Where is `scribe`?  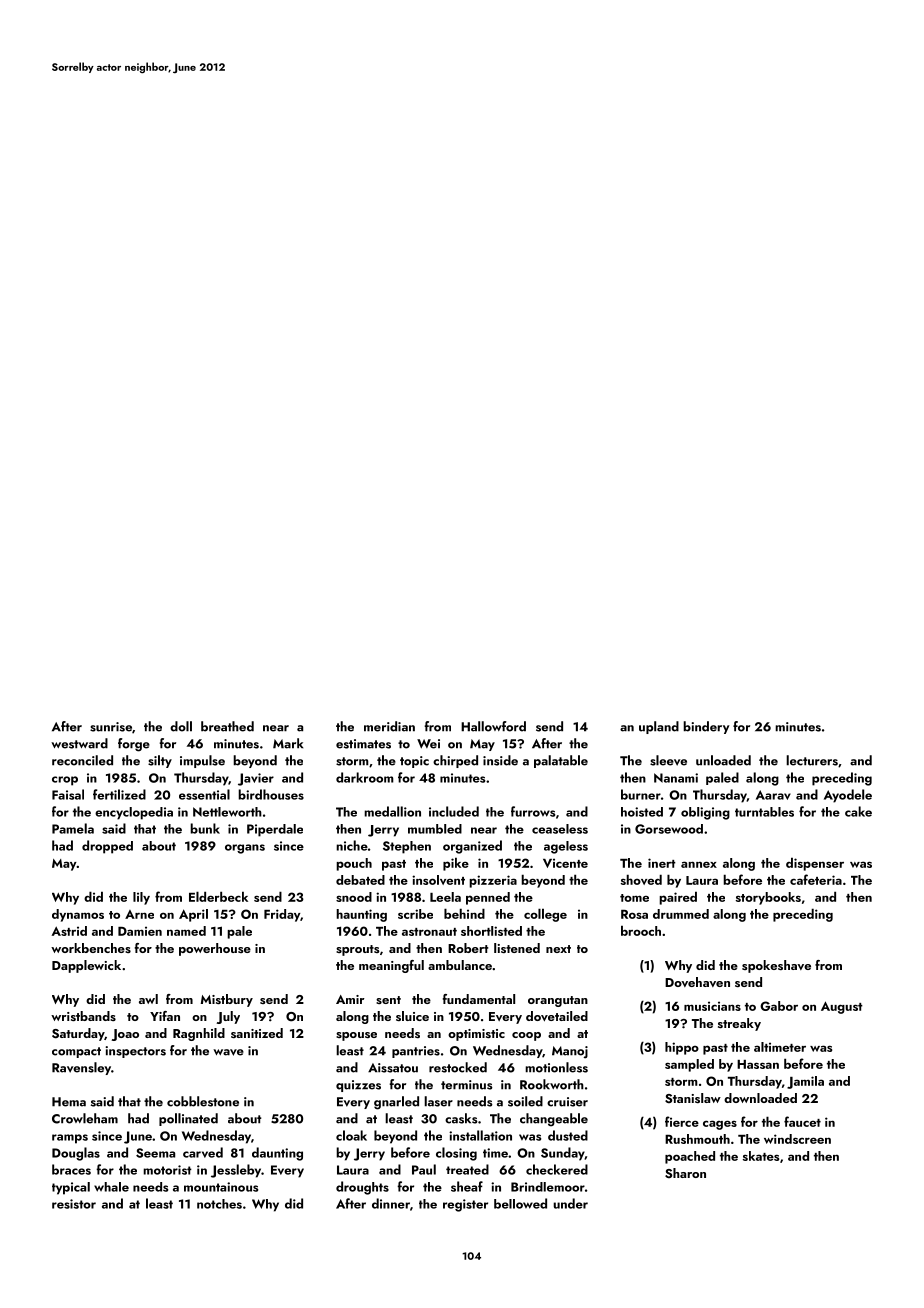
scribe is located at coordinates (415, 914).
